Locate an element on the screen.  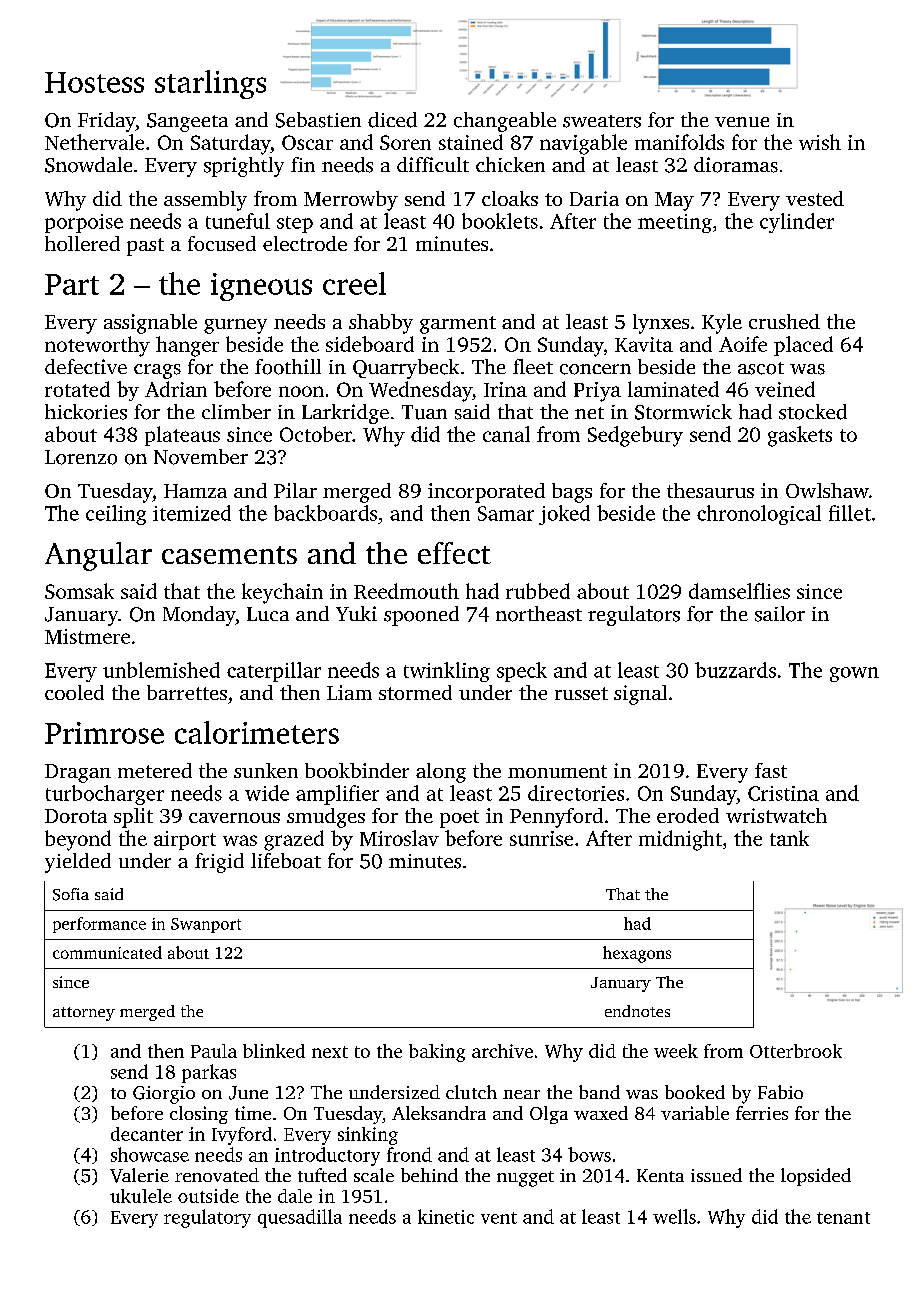
frigid is located at coordinates (219, 863).
